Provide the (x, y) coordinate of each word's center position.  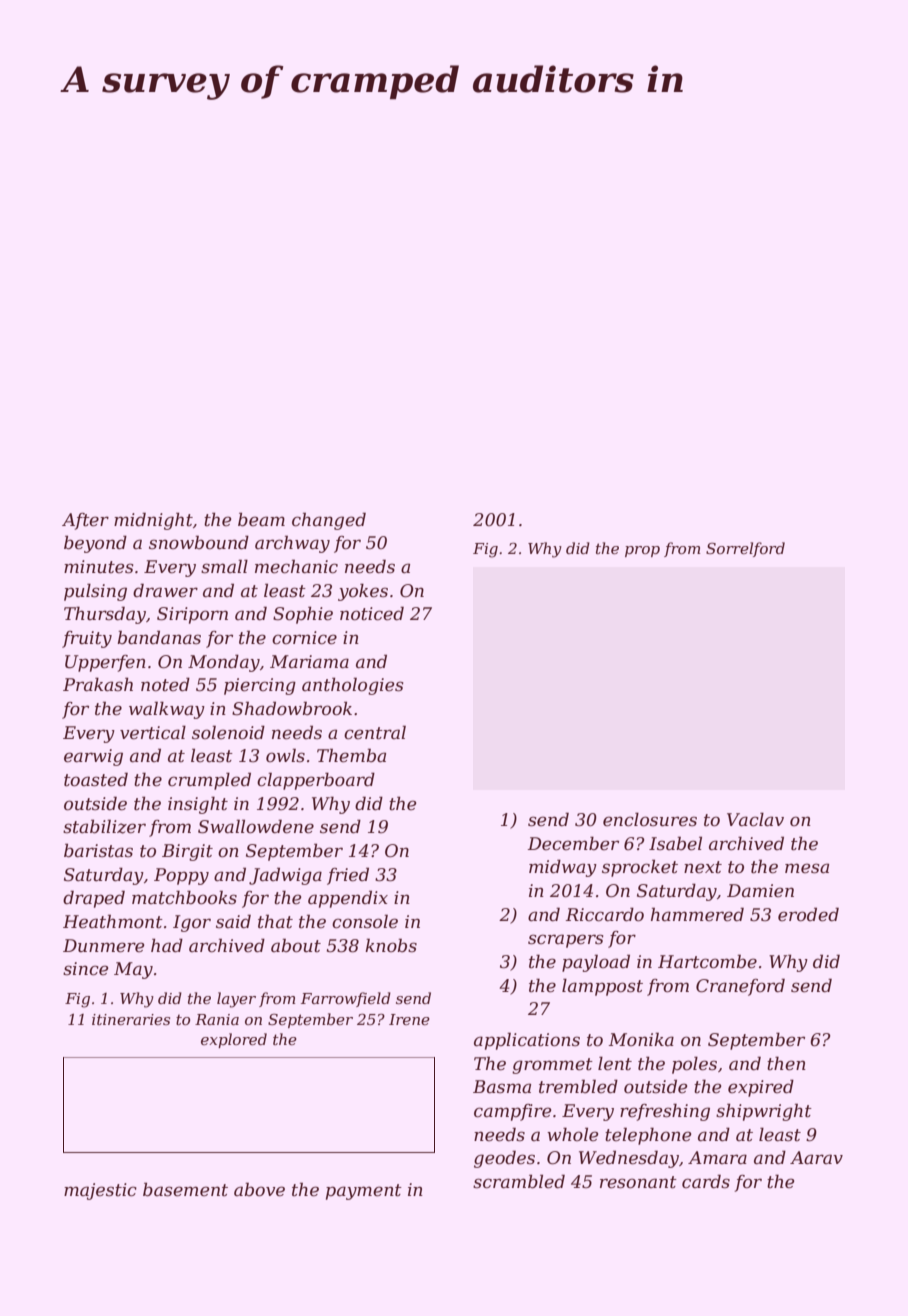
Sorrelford (745, 549)
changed (329, 521)
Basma (502, 1086)
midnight (153, 521)
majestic (100, 1191)
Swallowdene (256, 826)
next (703, 867)
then (786, 1063)
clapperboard (316, 781)
